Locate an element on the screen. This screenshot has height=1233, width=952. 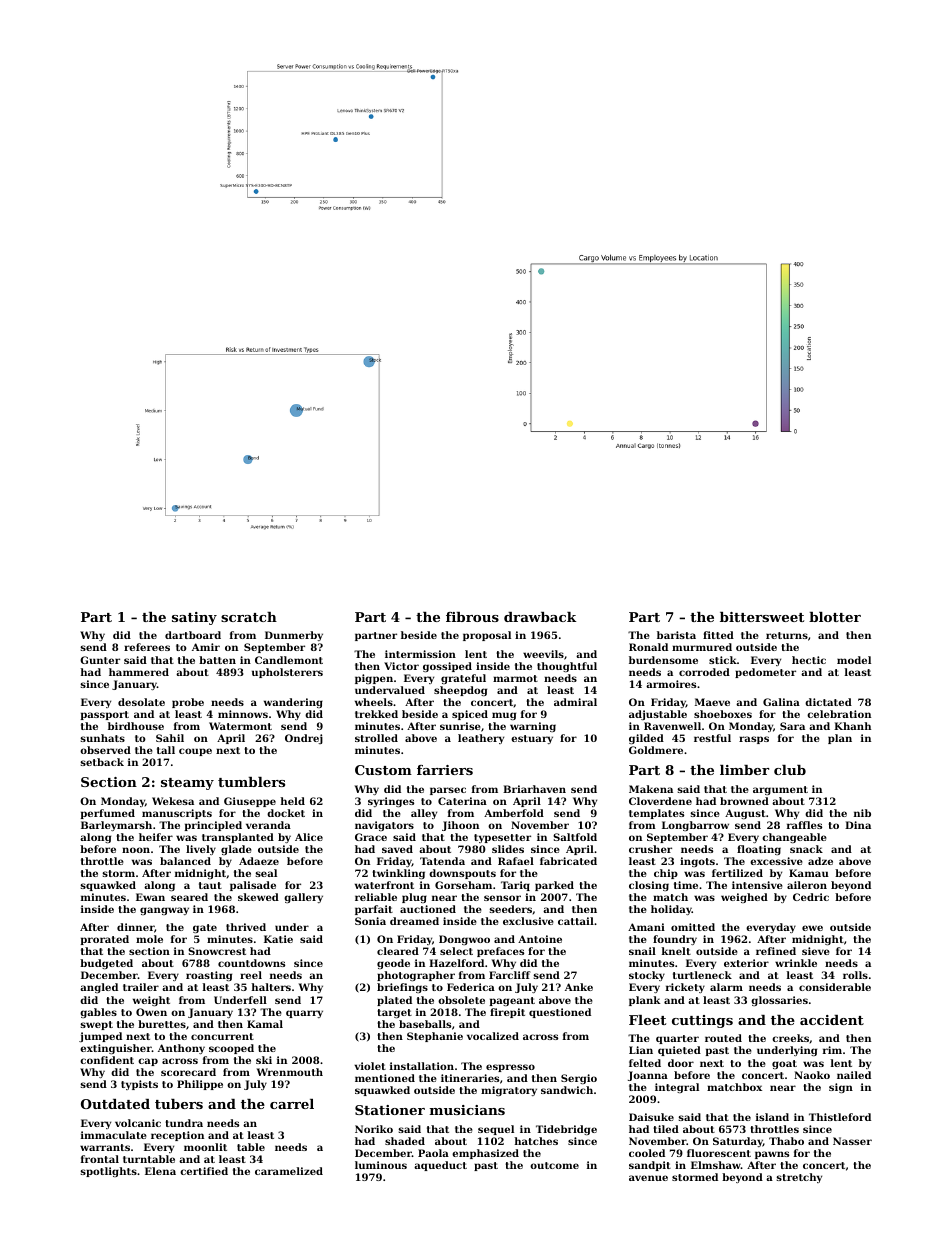
aqueduct is located at coordinates (440, 1166).
